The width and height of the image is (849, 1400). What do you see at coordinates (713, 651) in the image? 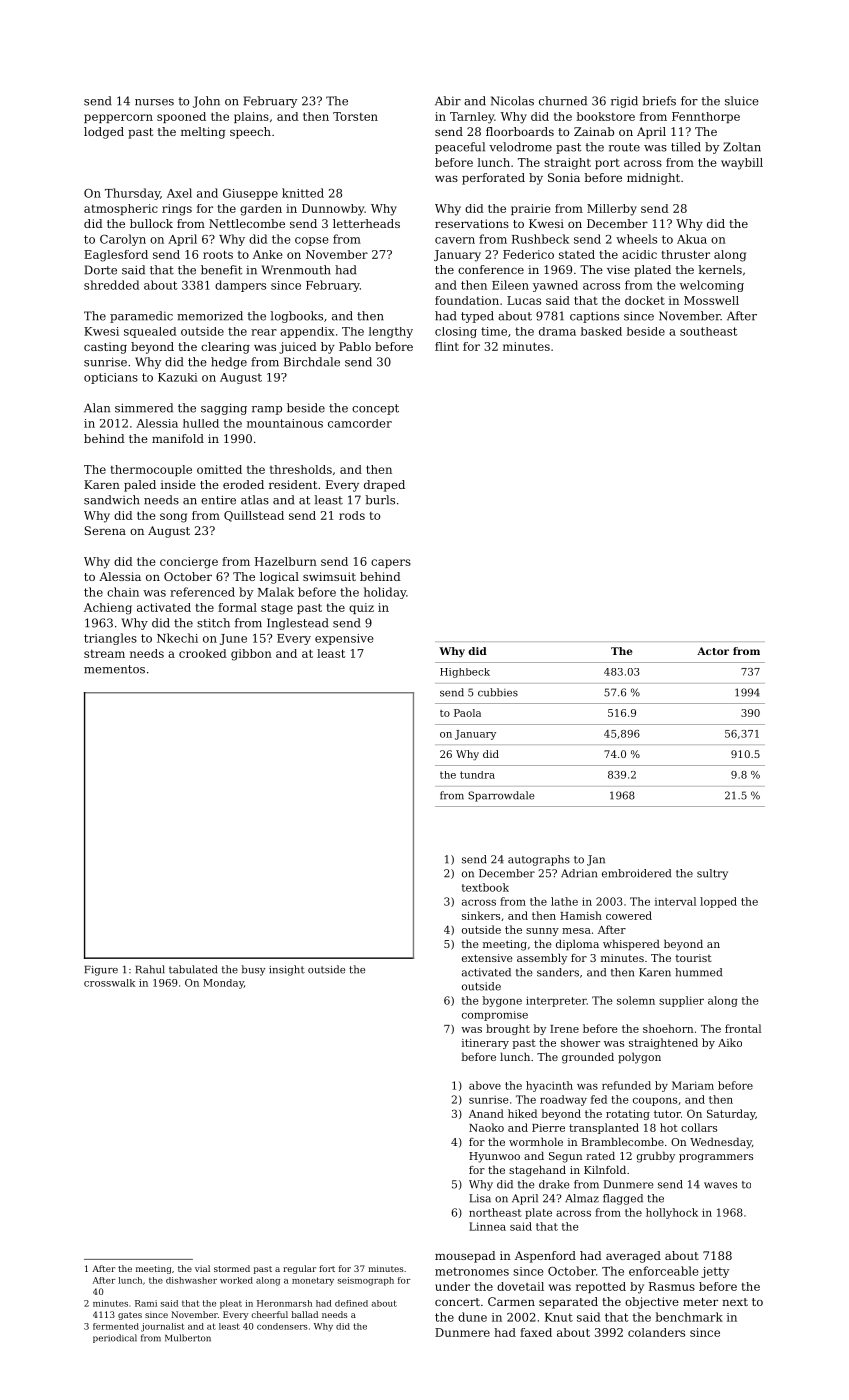
I see `Actor` at bounding box center [713, 651].
